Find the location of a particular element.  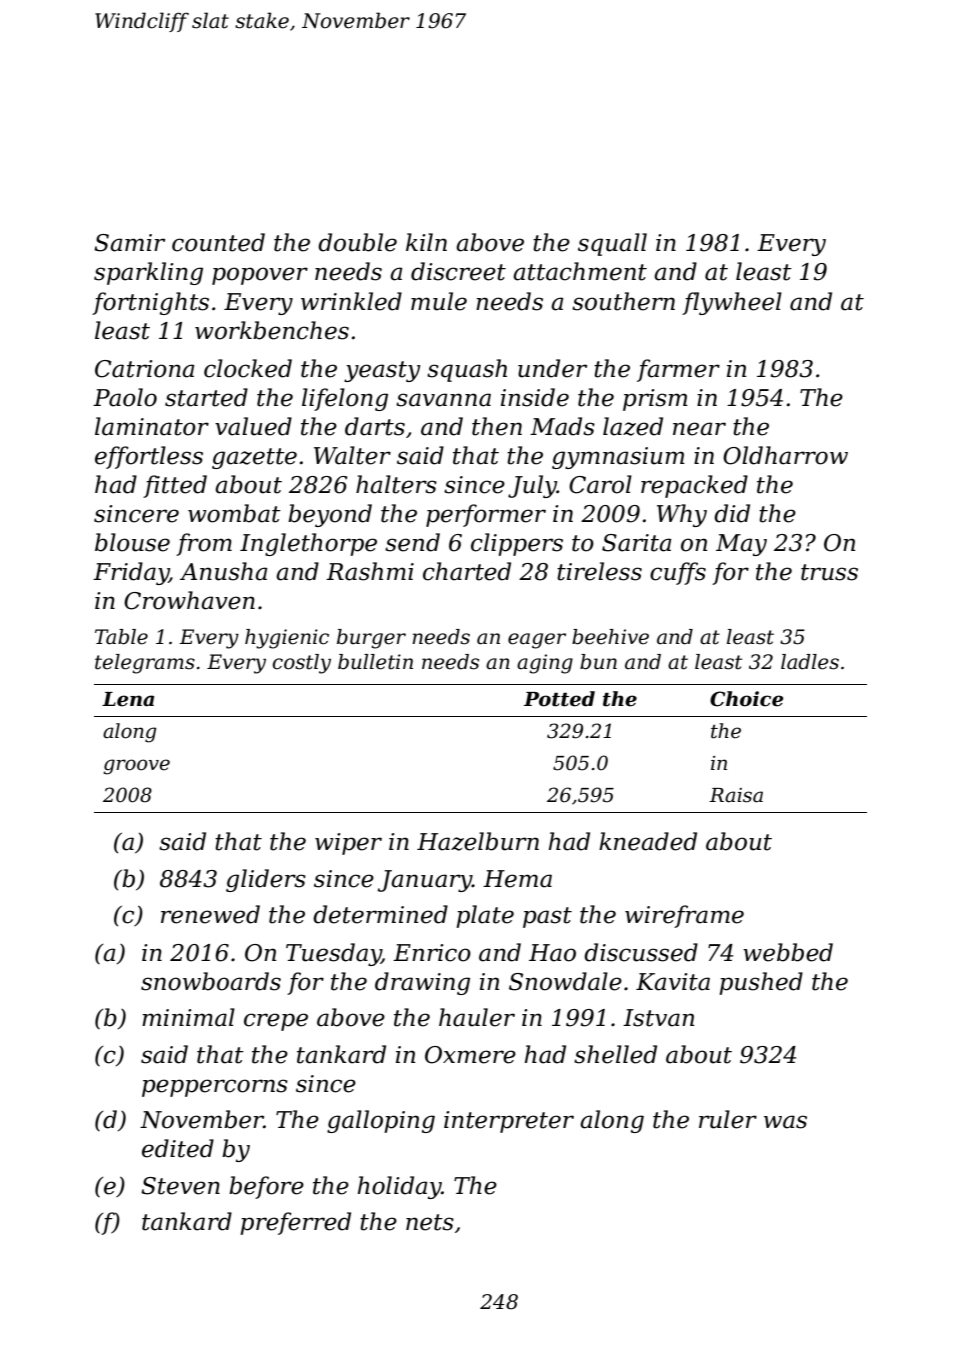

counted is located at coordinates (218, 242).
